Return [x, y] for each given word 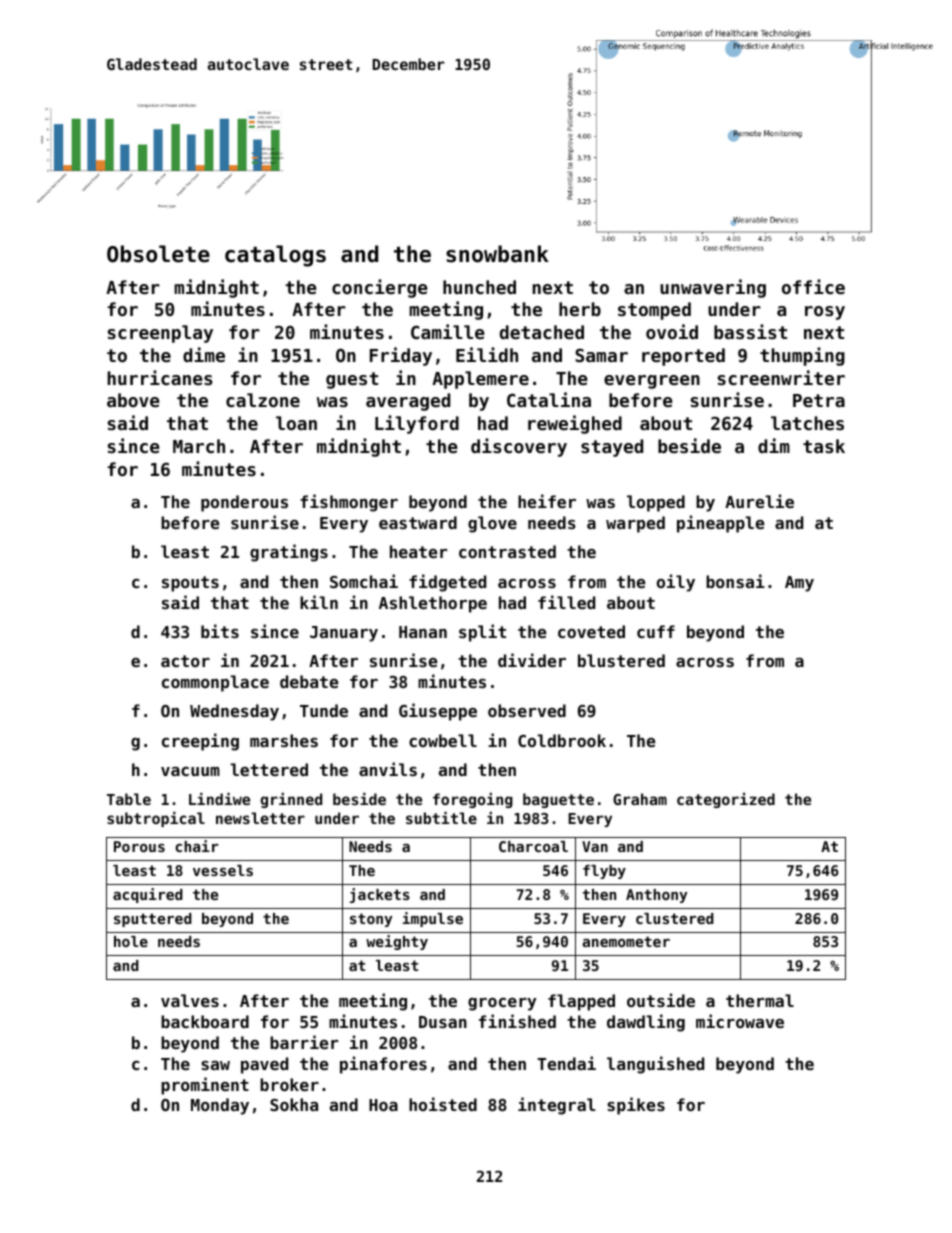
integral [557, 1106]
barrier [304, 1042]
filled [566, 602]
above [133, 400]
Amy [799, 584]
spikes [636, 1106]
